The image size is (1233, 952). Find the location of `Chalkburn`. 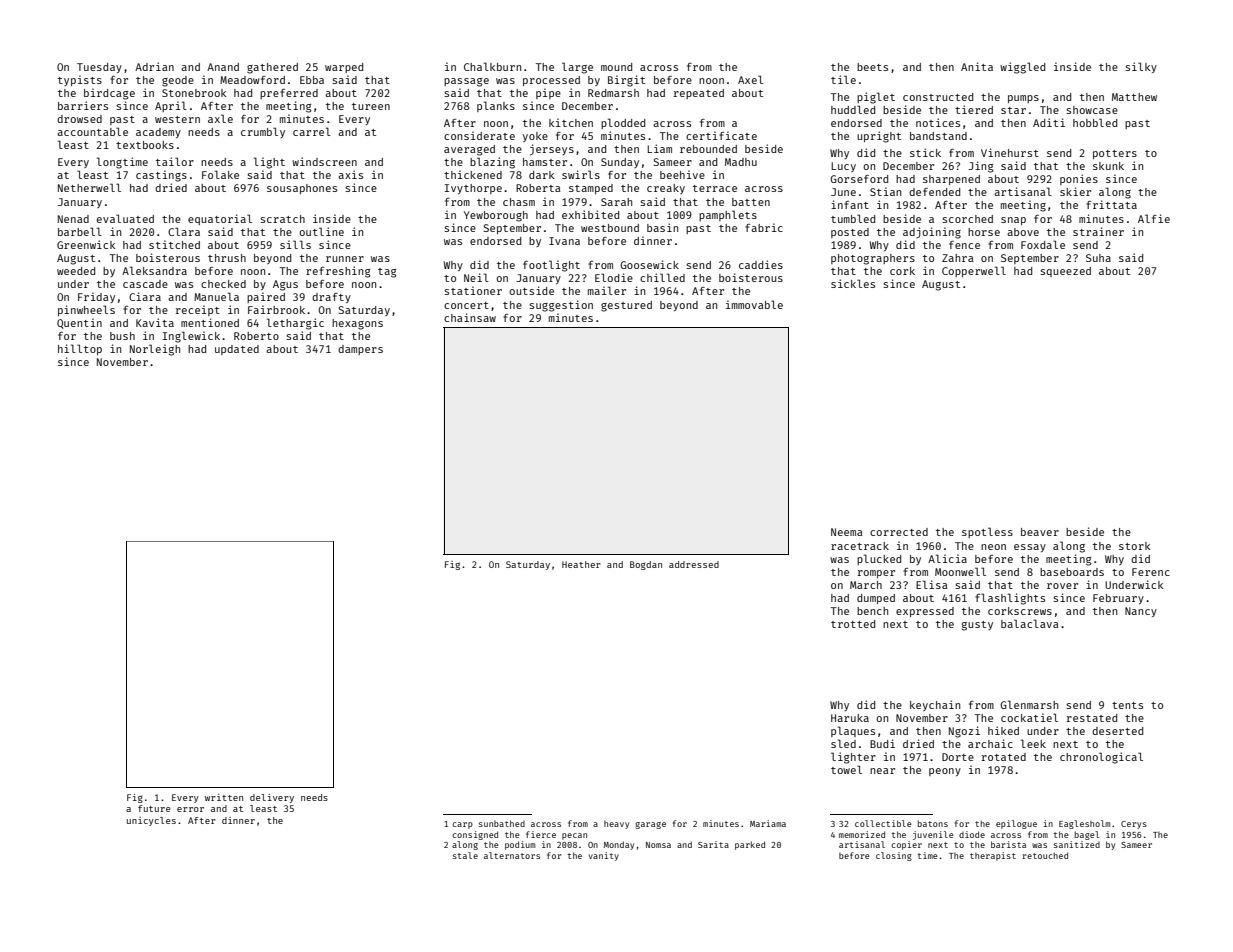

Chalkburn is located at coordinates (492, 66).
